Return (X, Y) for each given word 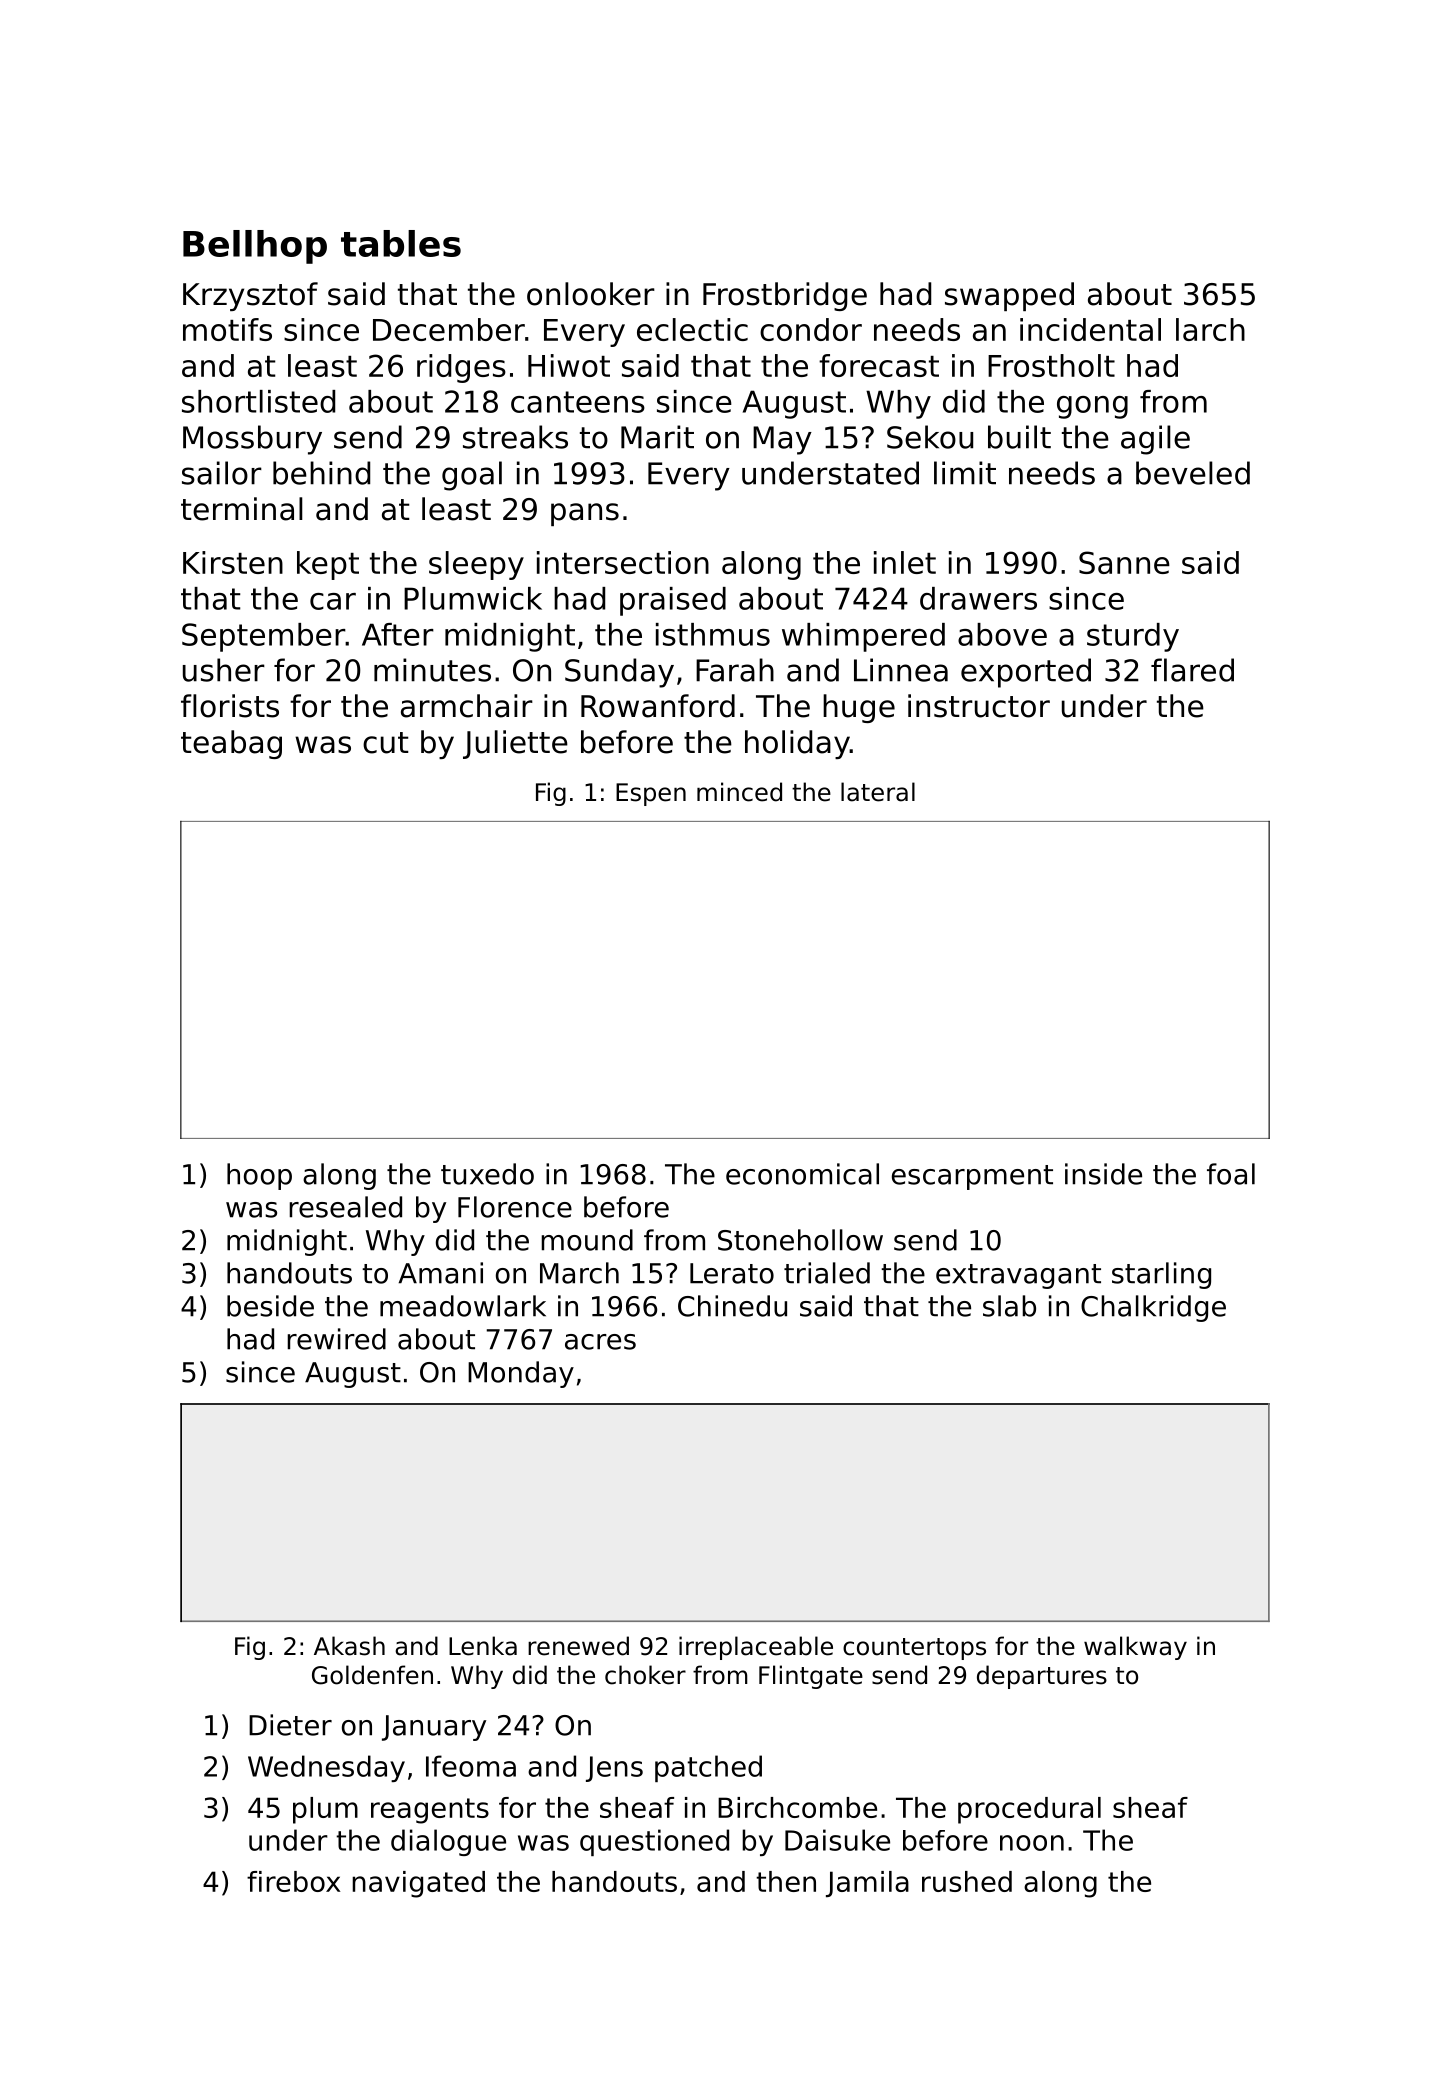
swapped (1009, 296)
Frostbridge (785, 296)
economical (802, 1174)
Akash (349, 1646)
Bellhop (255, 247)
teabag (231, 744)
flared (1192, 670)
